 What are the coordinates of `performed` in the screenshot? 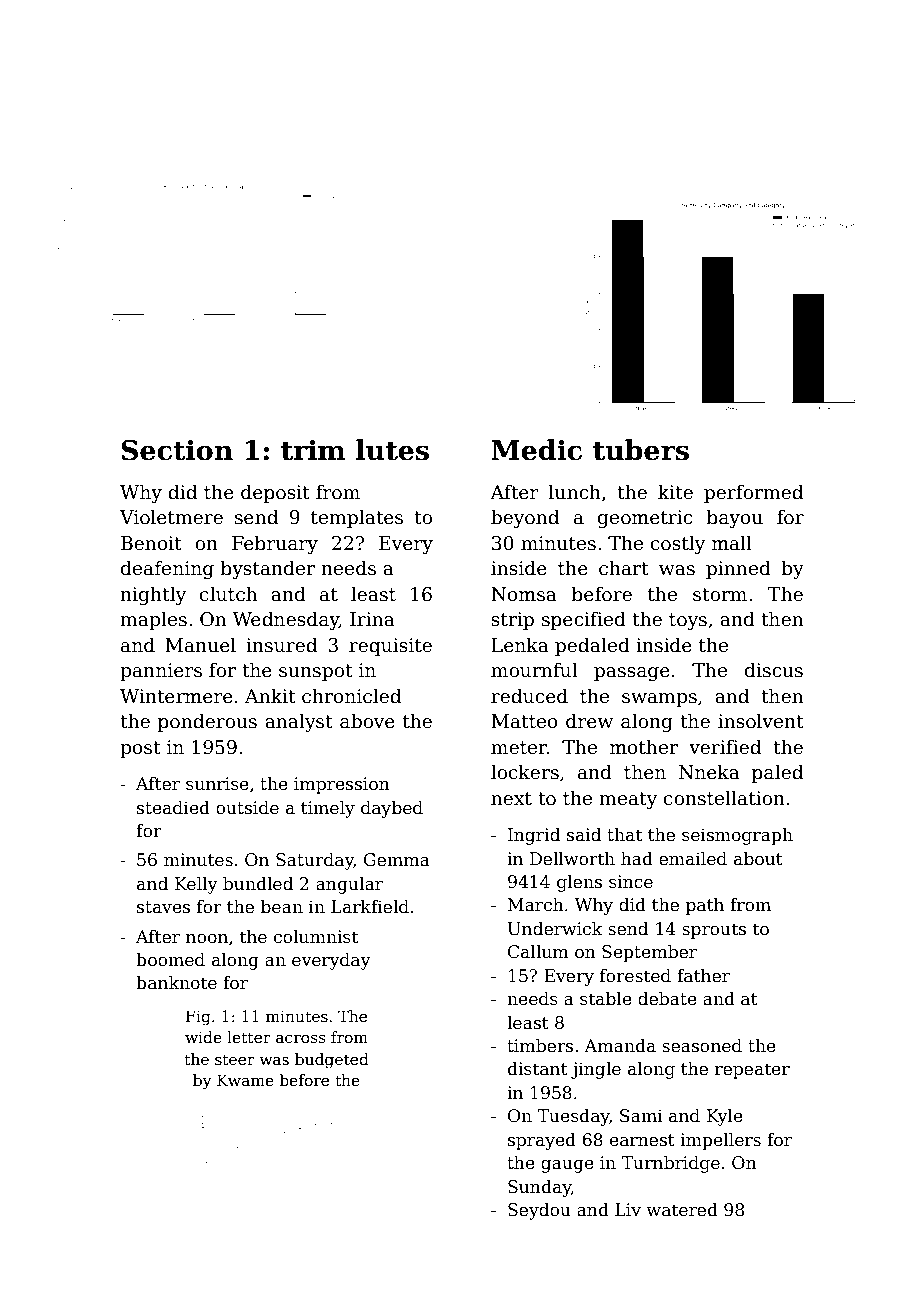 It's located at (753, 493).
